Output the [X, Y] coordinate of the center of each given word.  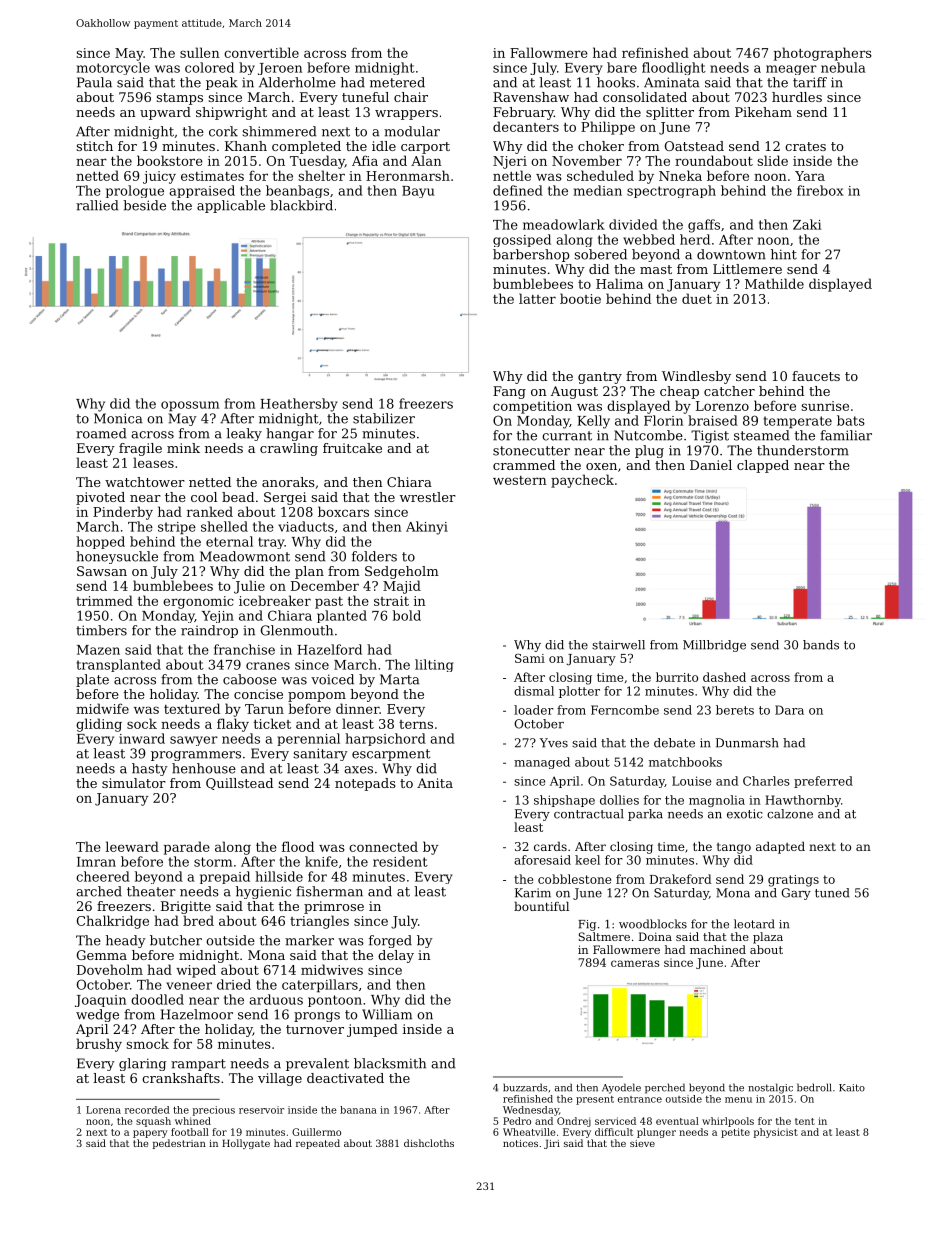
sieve [642, 1143]
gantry [600, 378]
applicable [231, 206]
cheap [679, 392]
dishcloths [429, 1143]
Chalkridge [113, 922]
